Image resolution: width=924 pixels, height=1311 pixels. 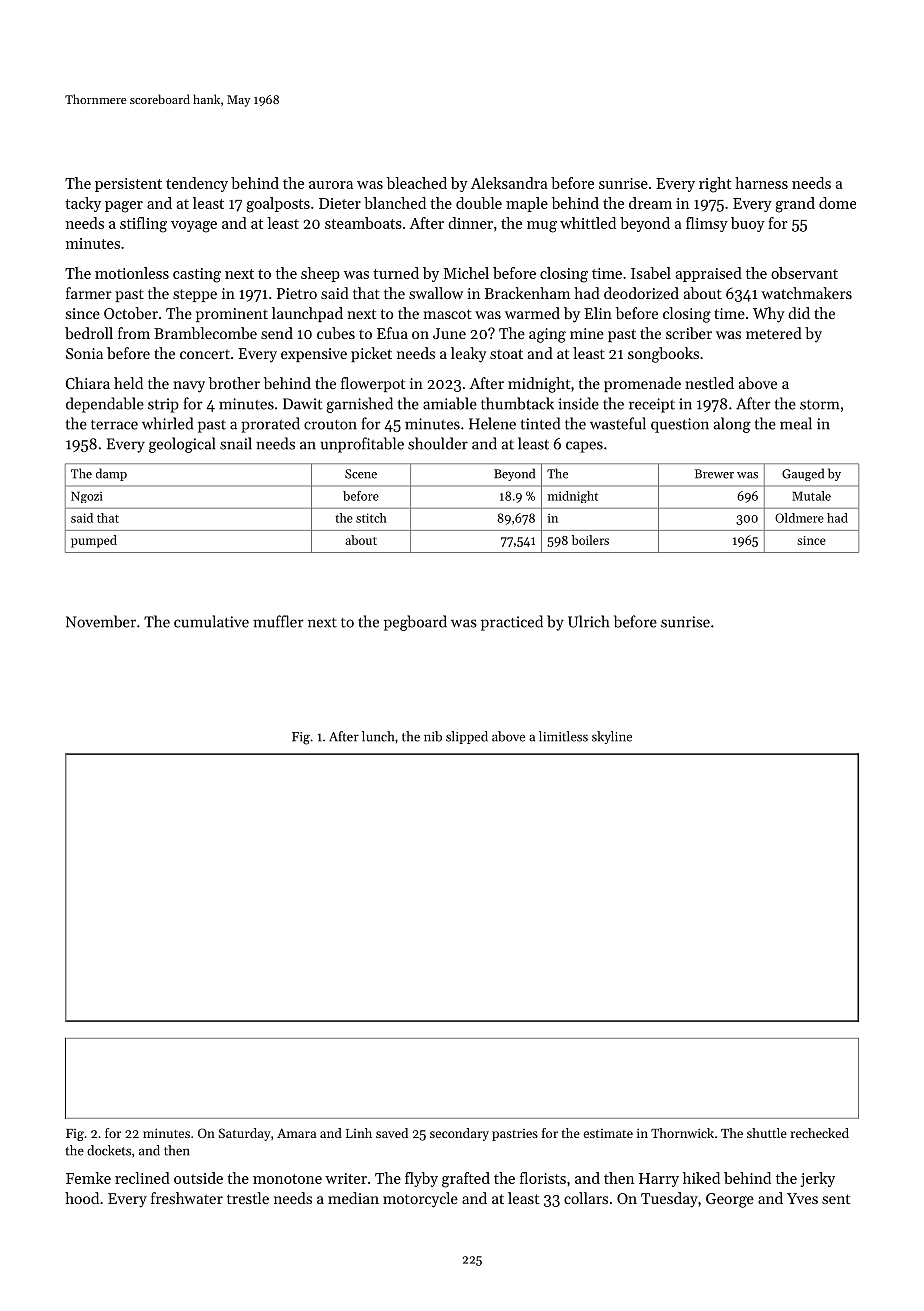 What do you see at coordinates (109, 1150) in the document?
I see `dockets` at bounding box center [109, 1150].
